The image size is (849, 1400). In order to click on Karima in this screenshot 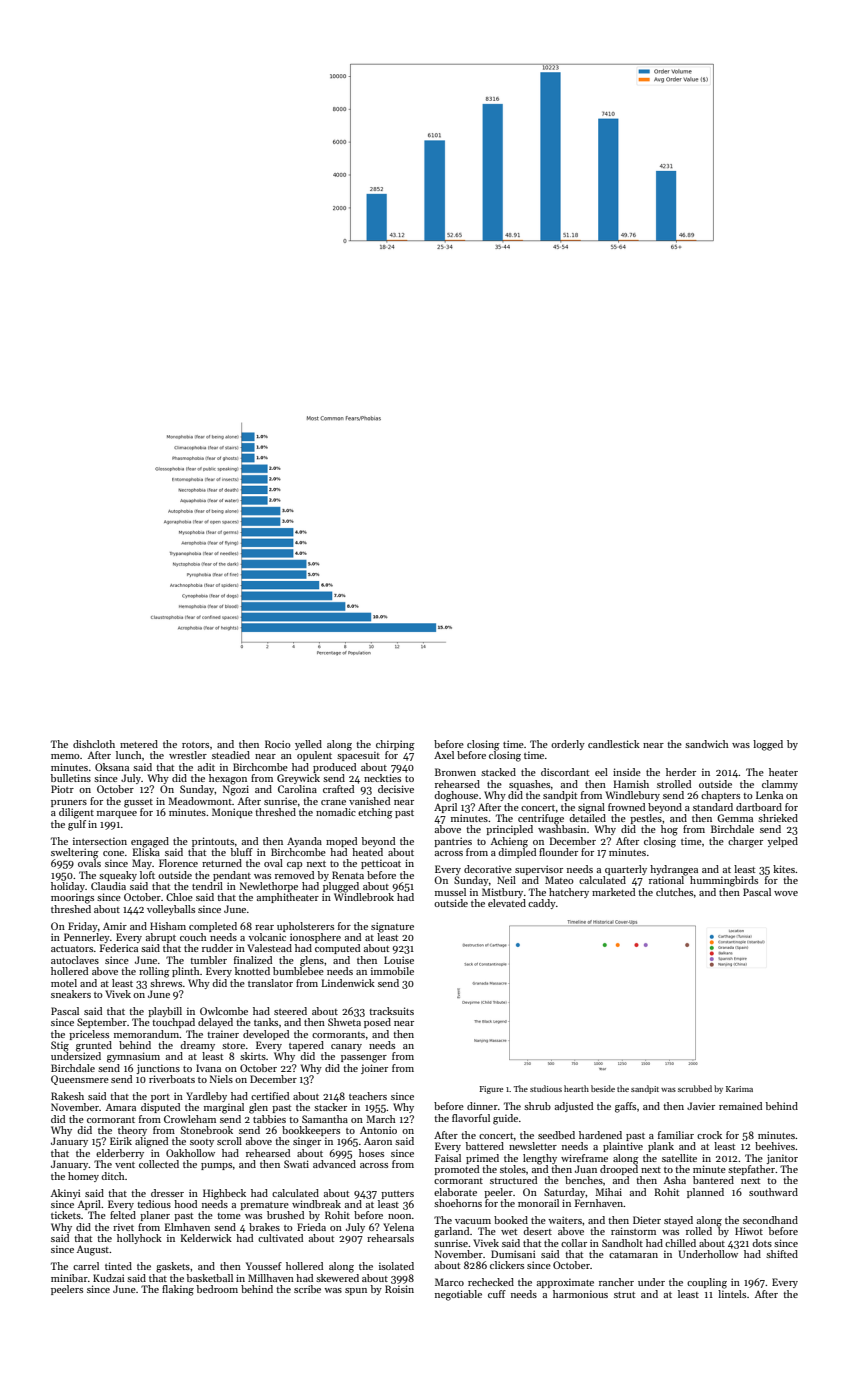, I will do `click(739, 1089)`.
